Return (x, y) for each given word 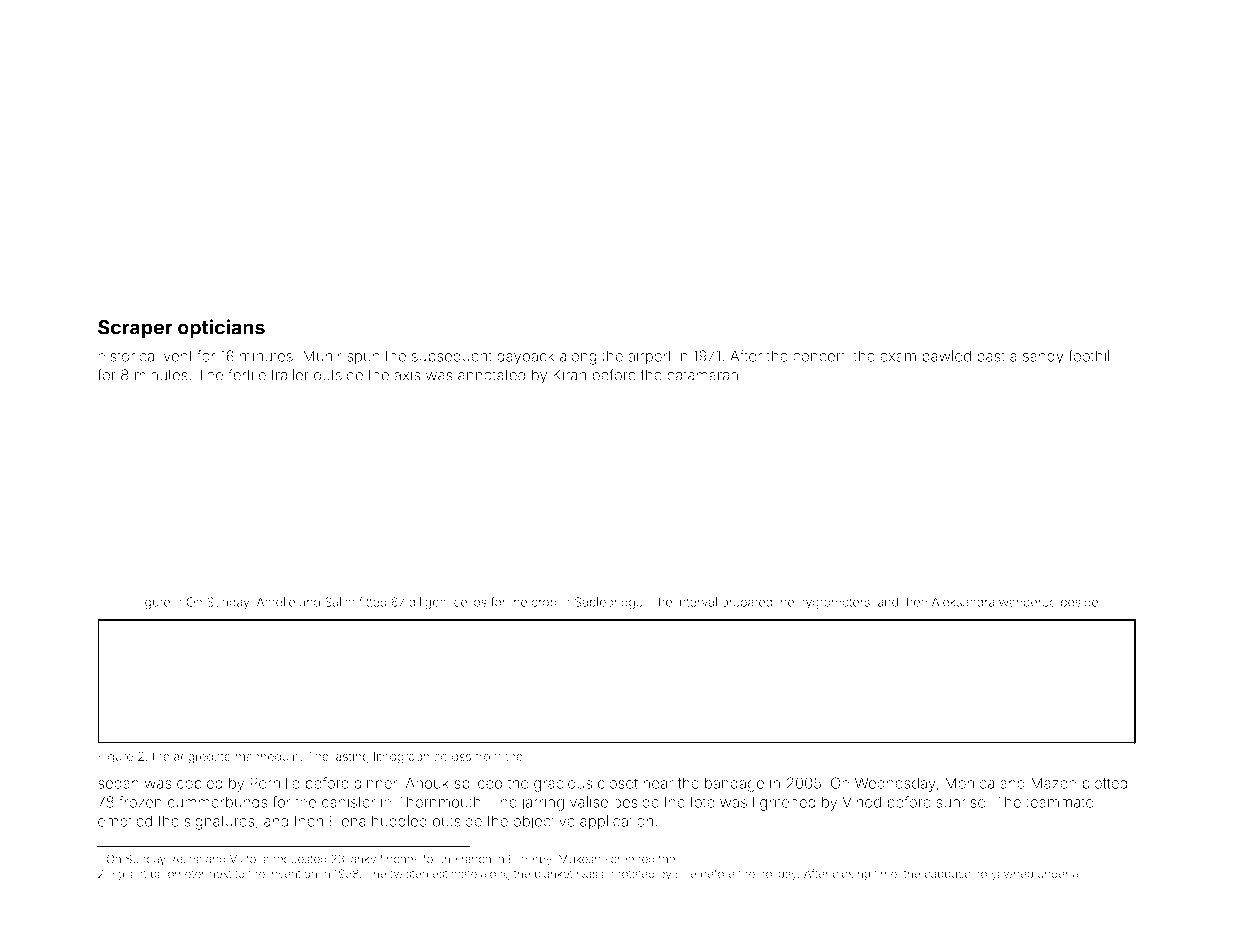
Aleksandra (963, 602)
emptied (125, 822)
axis (407, 375)
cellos (470, 602)
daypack (526, 357)
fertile (247, 375)
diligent (429, 603)
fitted (373, 602)
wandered (1027, 602)
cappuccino (956, 875)
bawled (946, 356)
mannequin (267, 758)
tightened (784, 803)
